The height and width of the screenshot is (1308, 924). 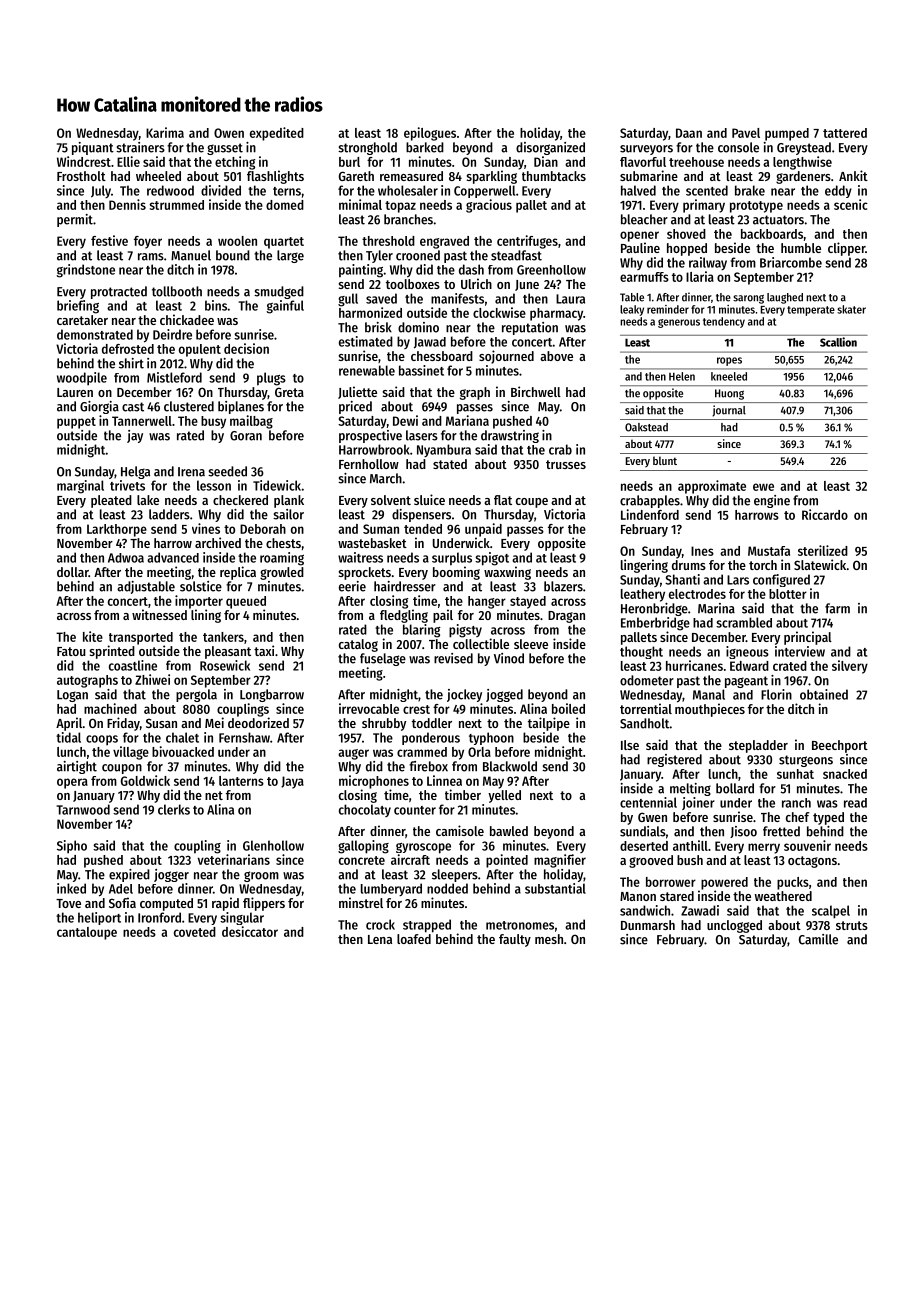 I want to click on earmuffs, so click(x=644, y=277).
